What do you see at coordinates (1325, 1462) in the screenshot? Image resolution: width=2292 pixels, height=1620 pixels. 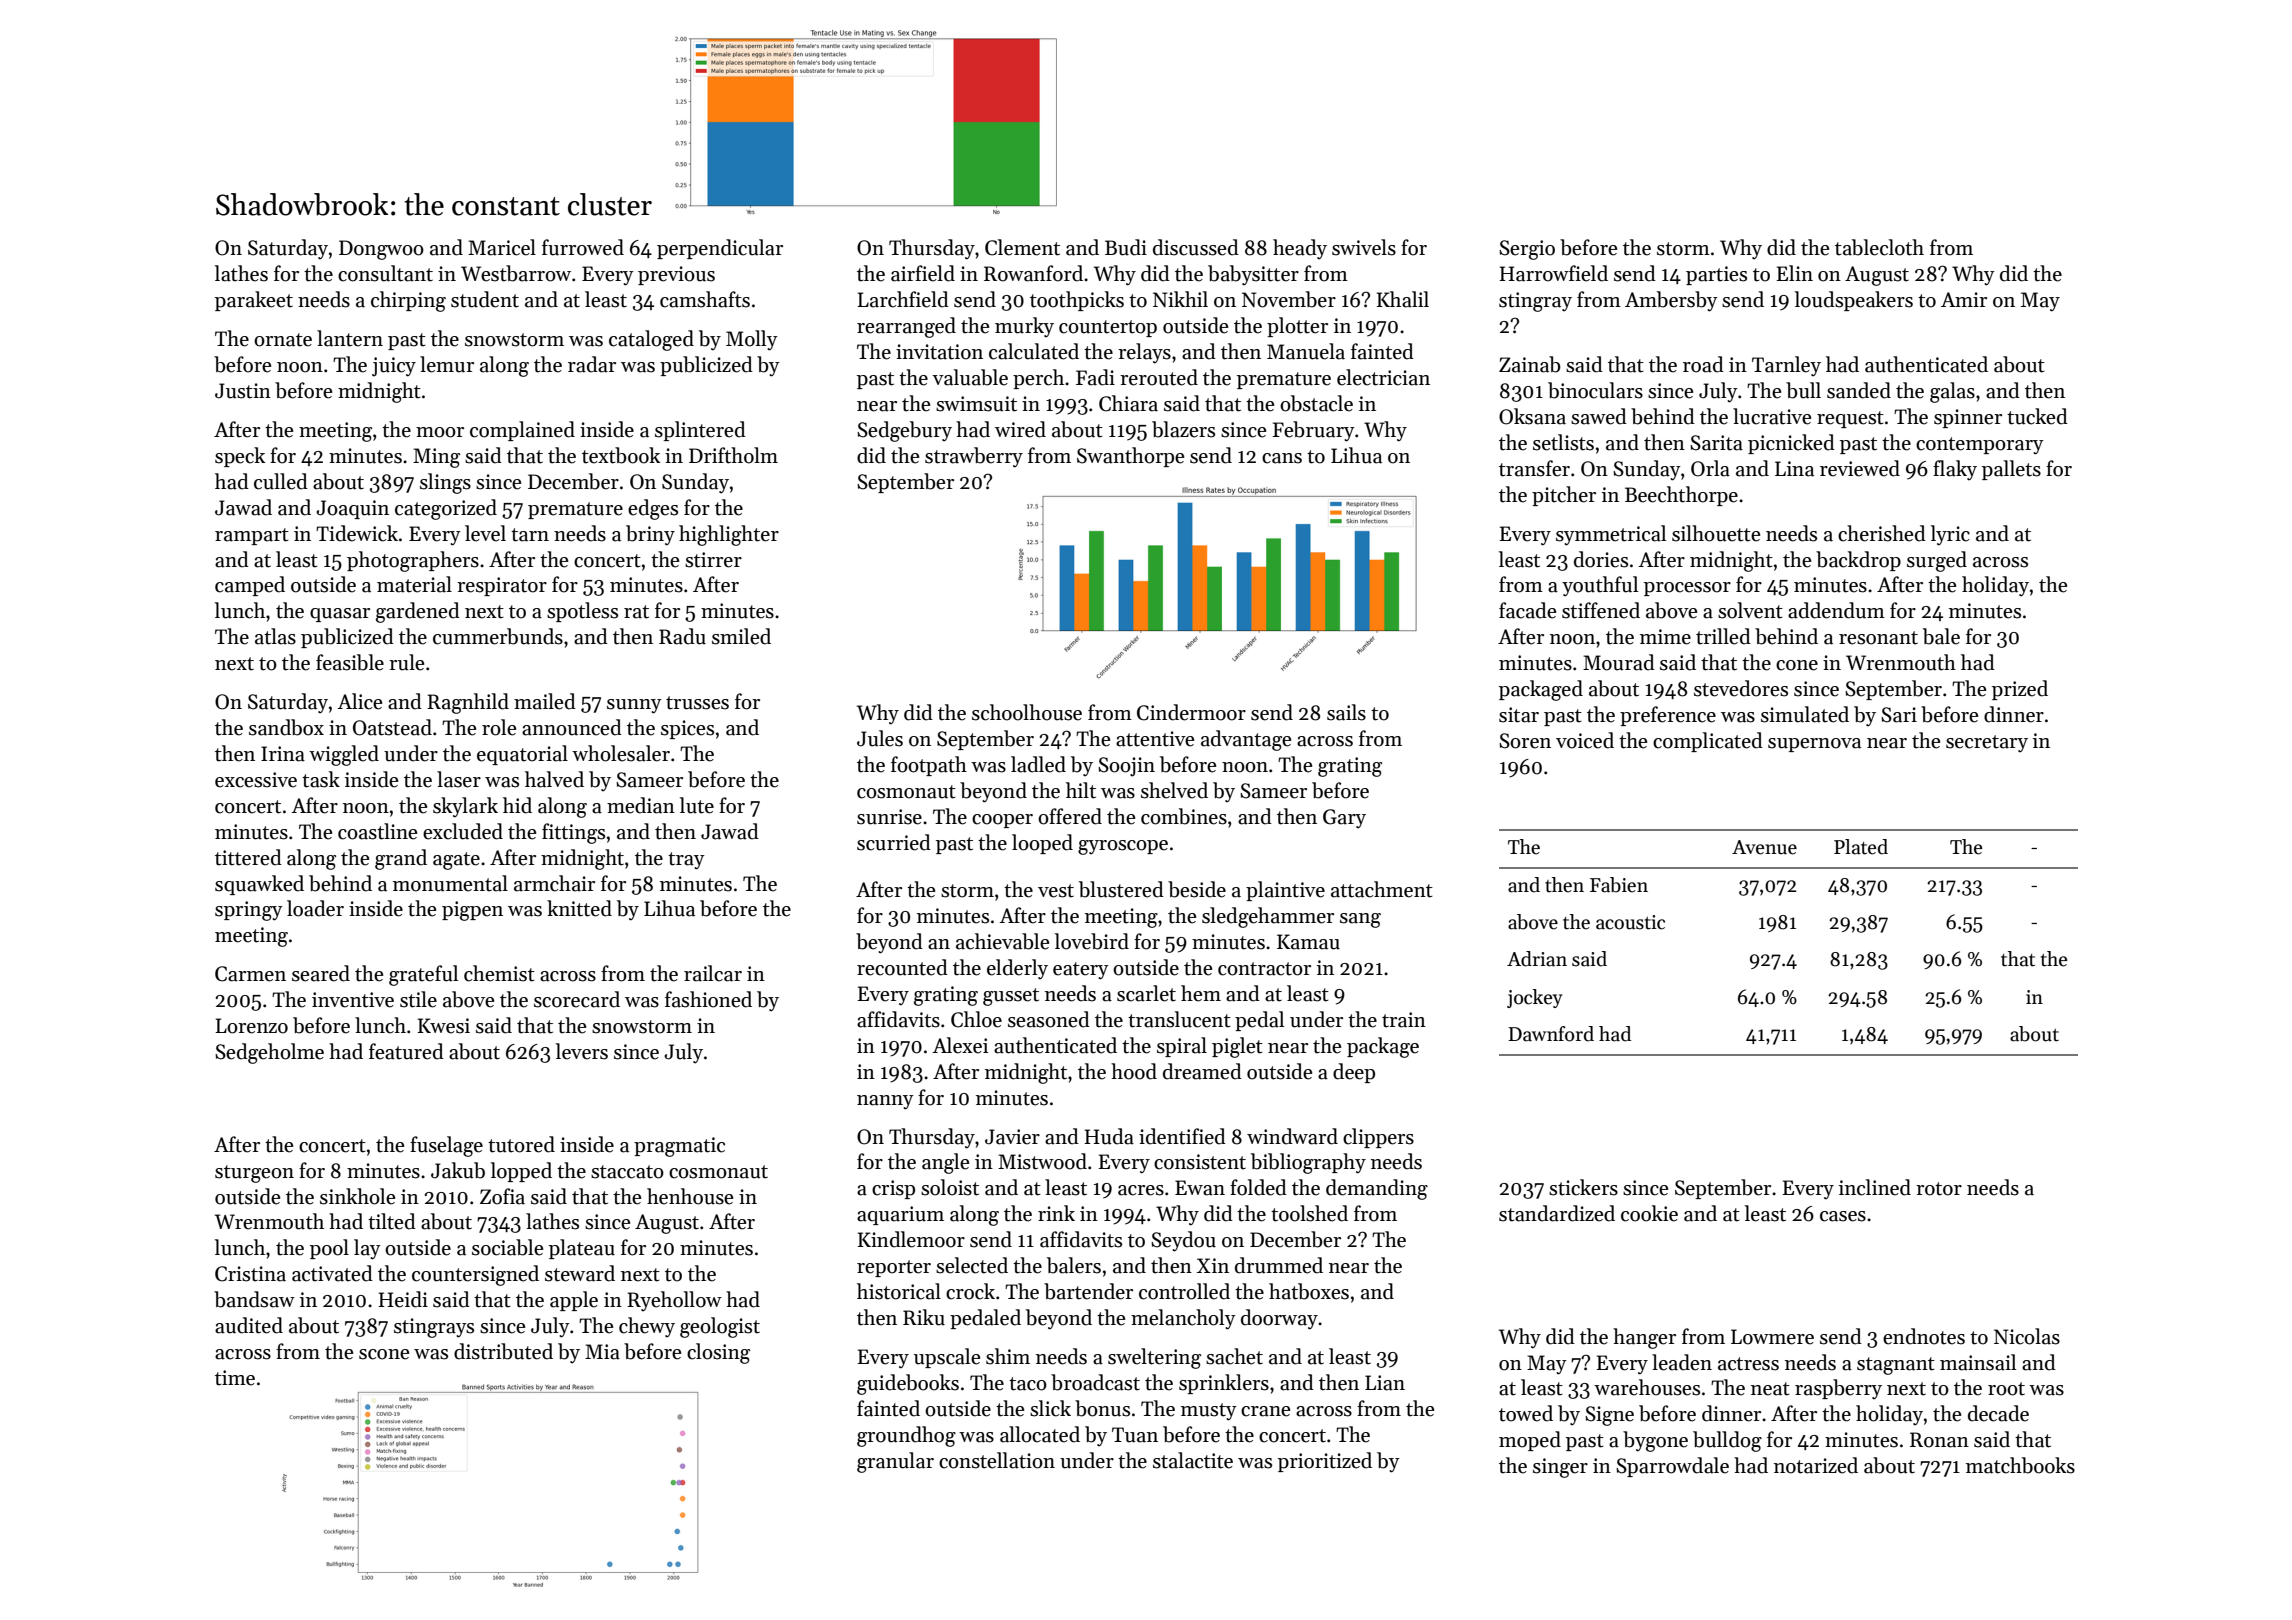 I see `prioritized` at bounding box center [1325, 1462].
